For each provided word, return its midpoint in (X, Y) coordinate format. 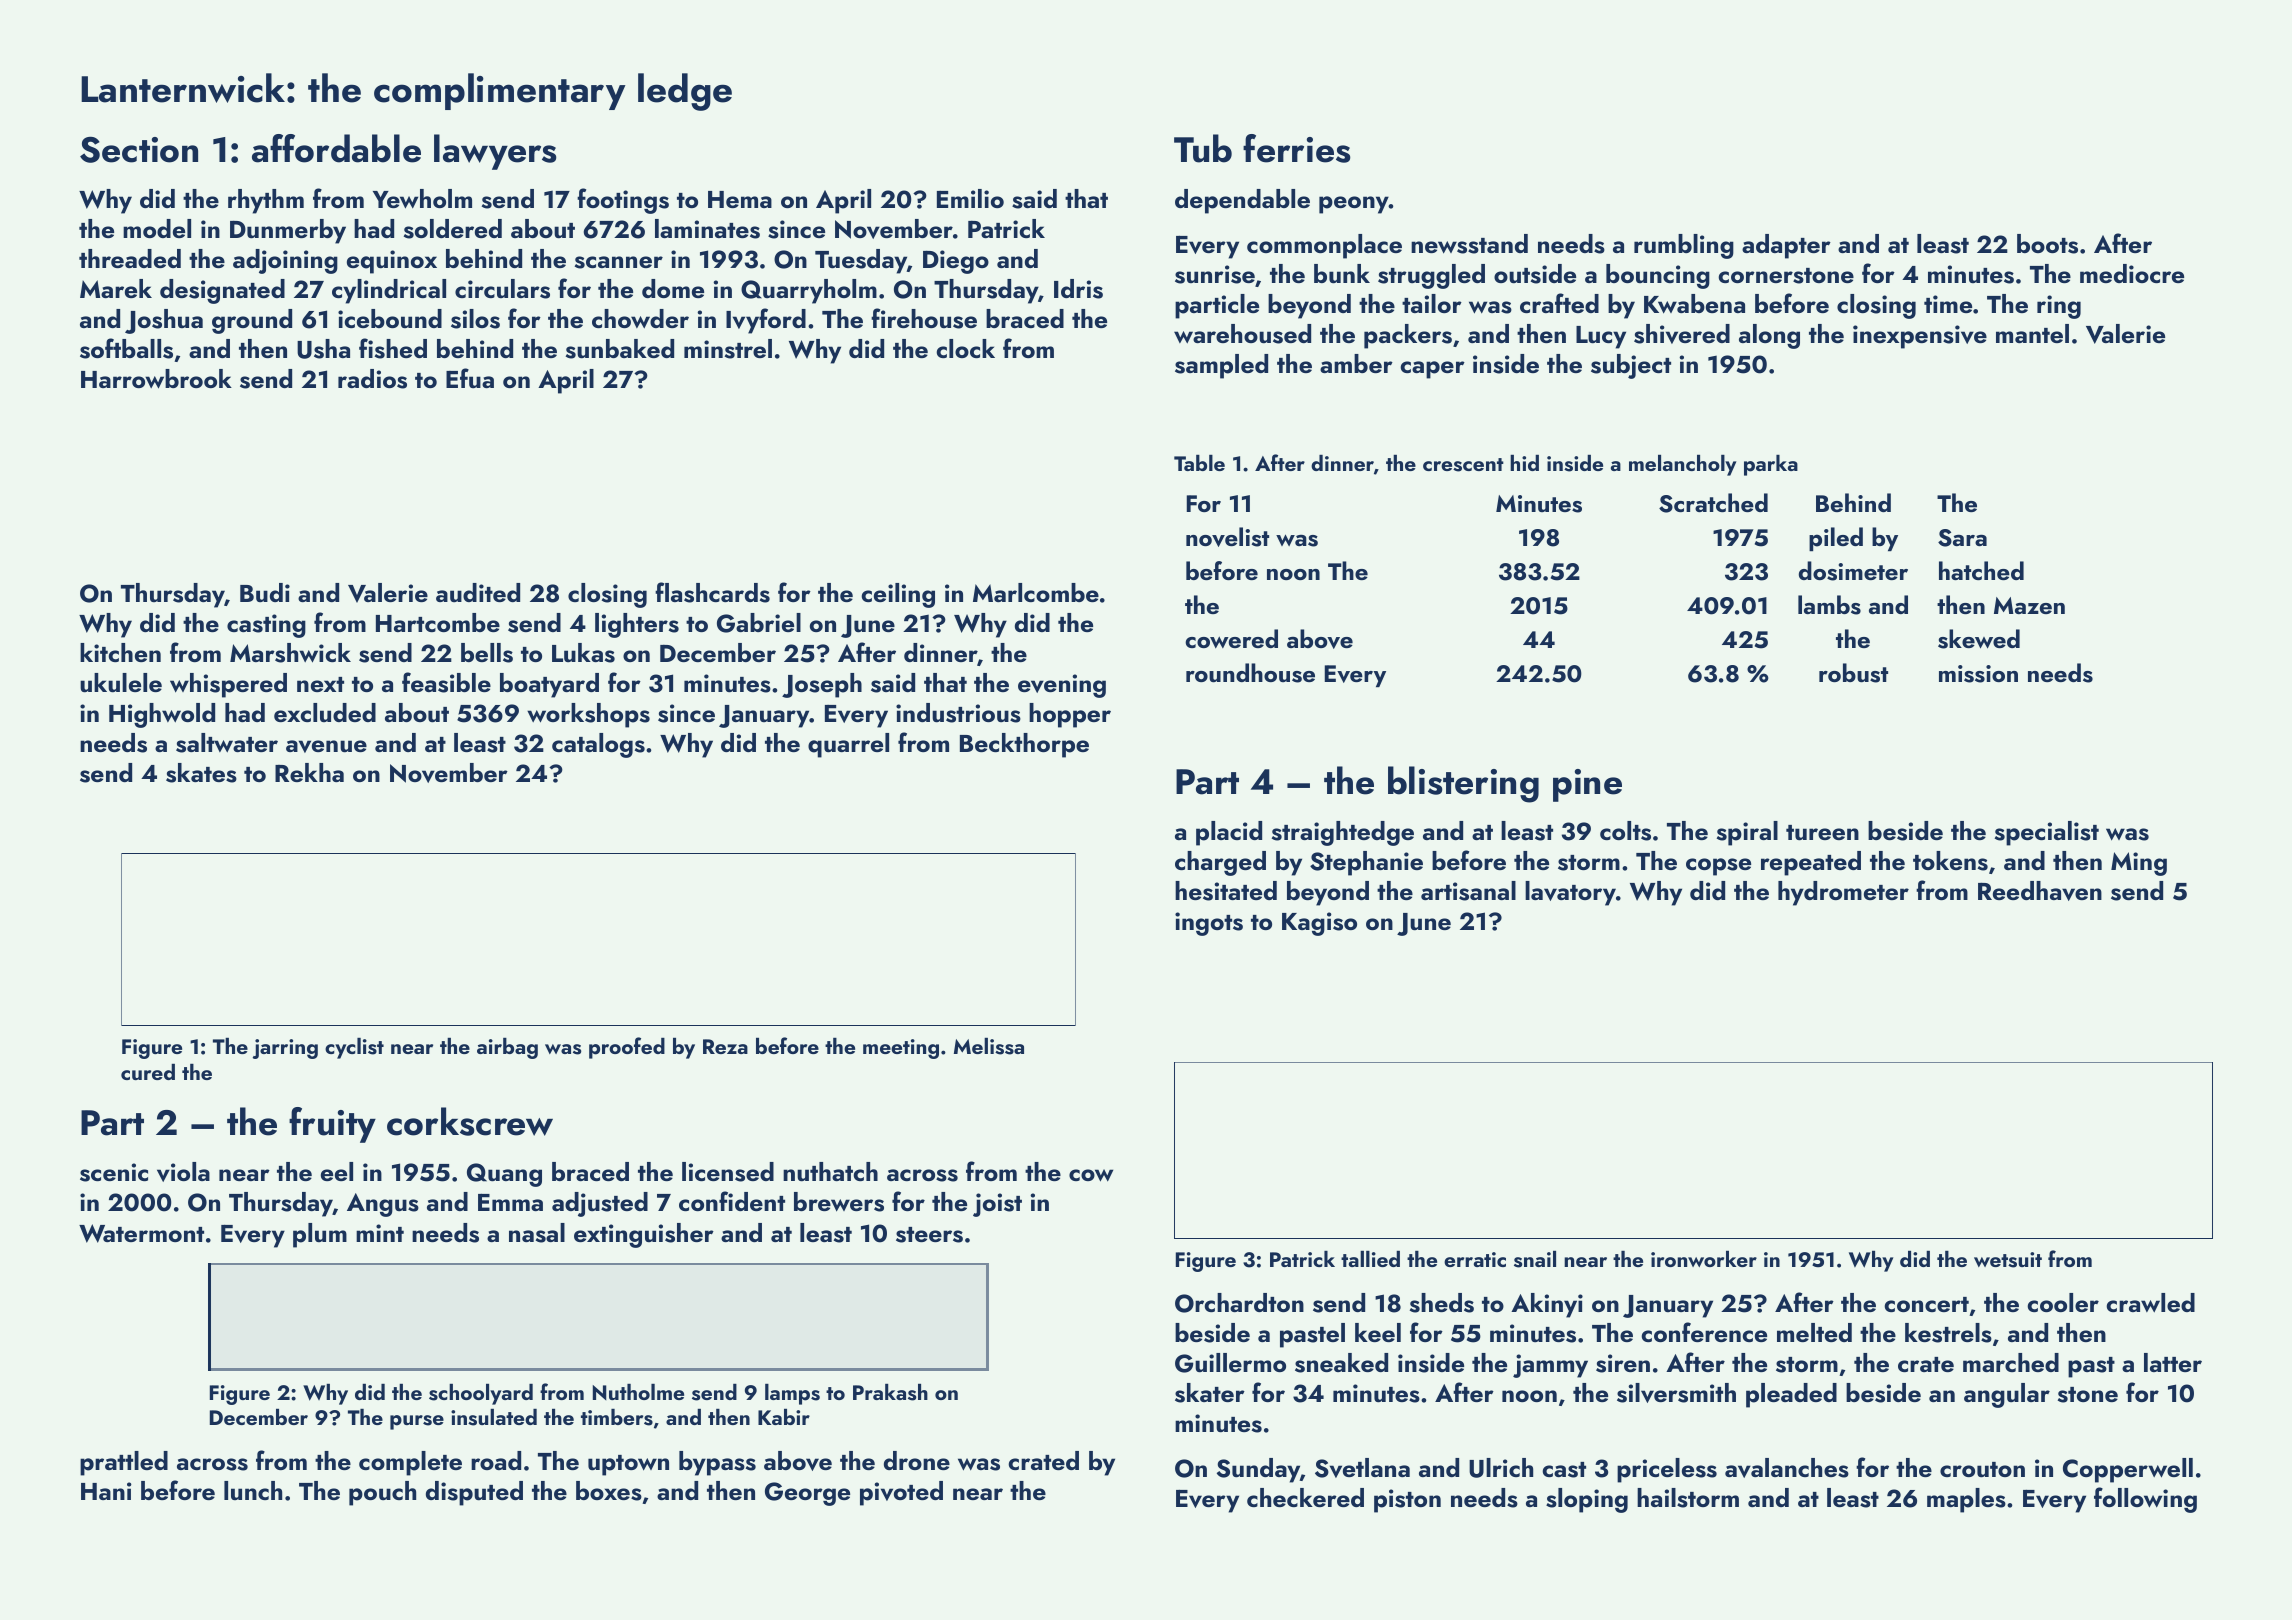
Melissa (989, 1046)
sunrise (1215, 274)
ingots (1209, 924)
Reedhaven (2040, 891)
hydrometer (1843, 893)
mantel (2032, 333)
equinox (392, 262)
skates (201, 773)
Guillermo (1230, 1363)
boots (2047, 244)
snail (1535, 1259)
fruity (332, 1125)
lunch (253, 1490)
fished (393, 348)
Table (1199, 463)
